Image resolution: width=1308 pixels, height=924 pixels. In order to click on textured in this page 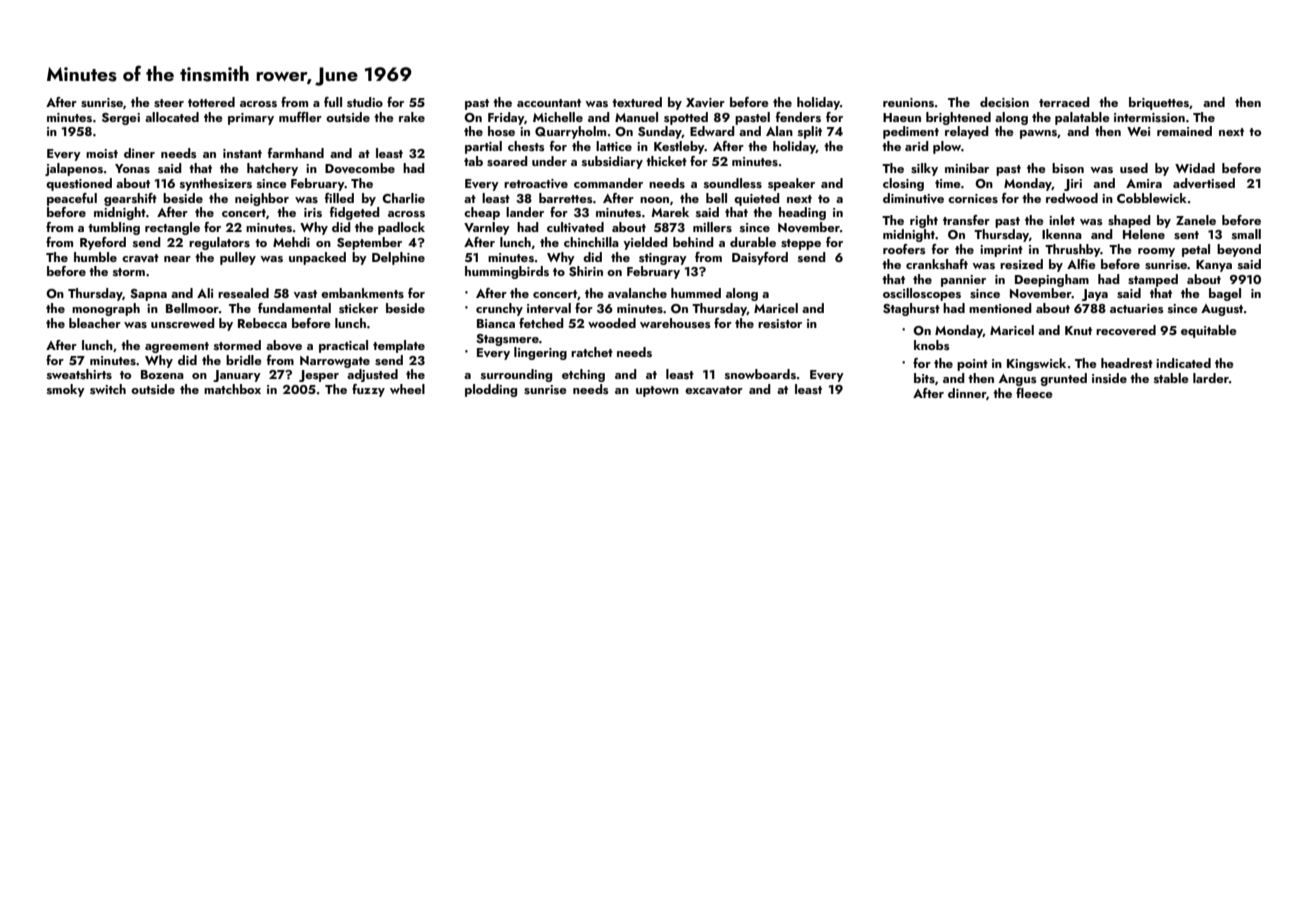, I will do `click(637, 102)`.
